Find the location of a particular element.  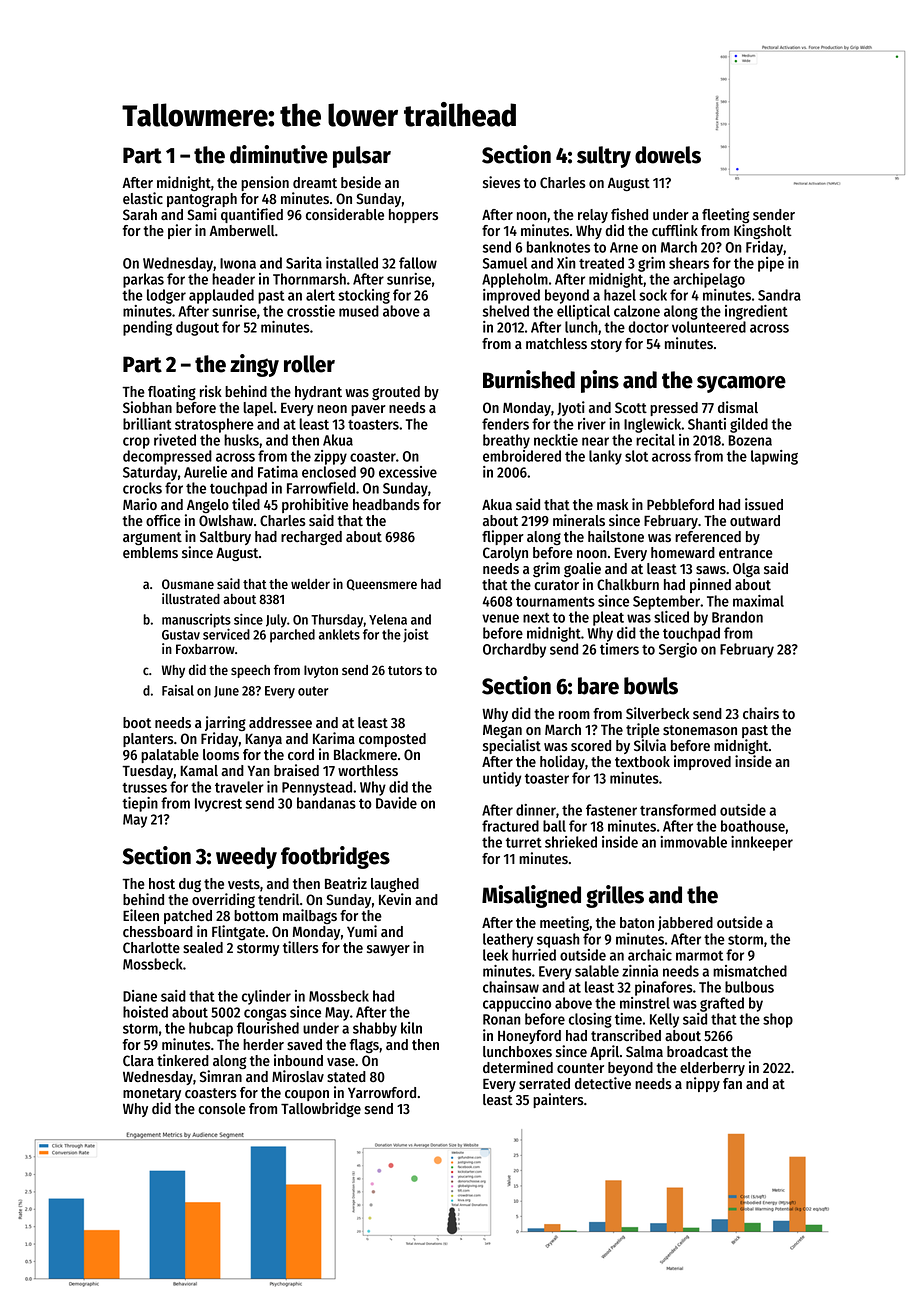

mailbags is located at coordinates (310, 916).
